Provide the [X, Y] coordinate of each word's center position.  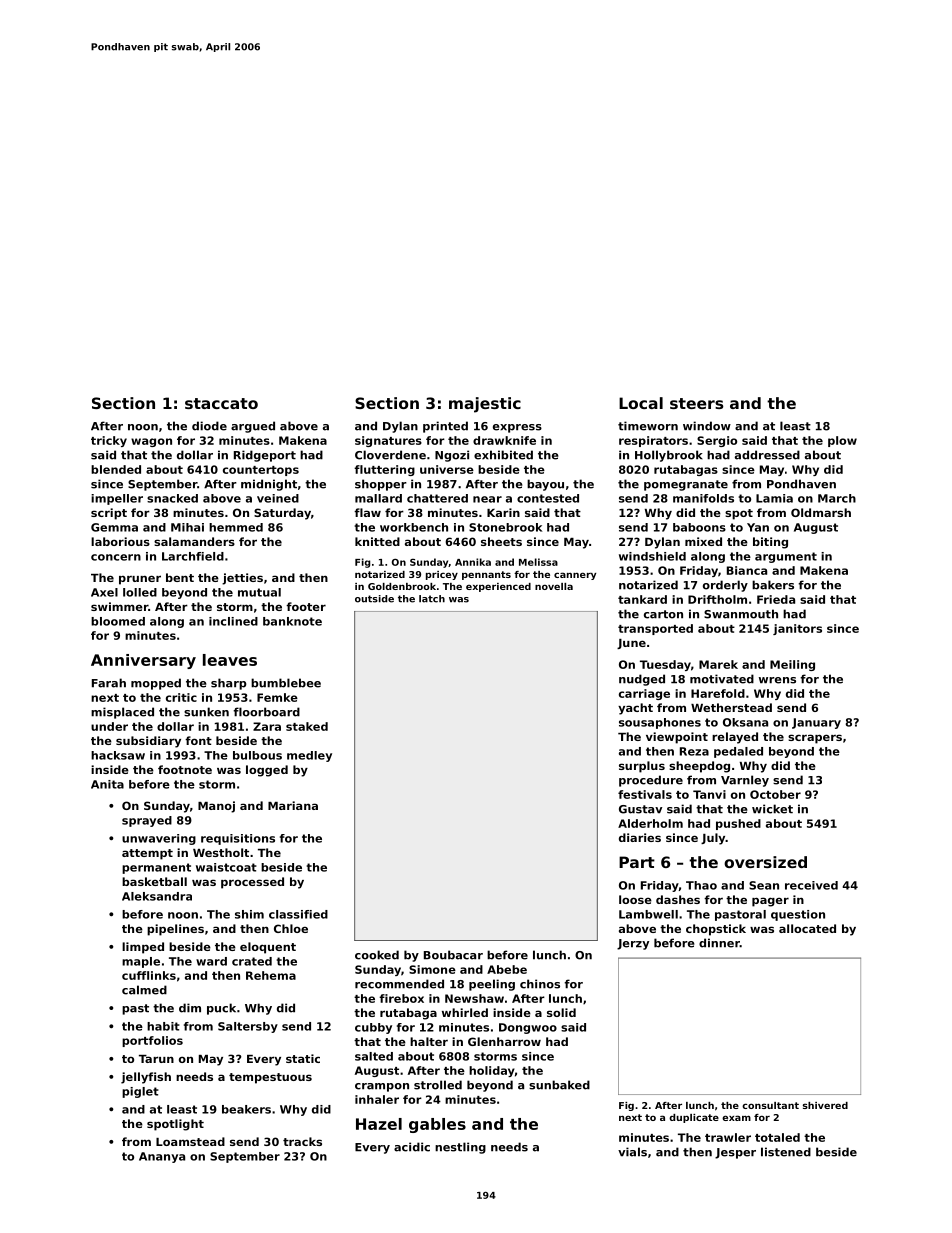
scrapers [815, 739]
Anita [107, 784]
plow [842, 441]
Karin [503, 512]
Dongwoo [528, 1028]
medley [309, 756]
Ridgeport [265, 456]
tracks [302, 1141]
